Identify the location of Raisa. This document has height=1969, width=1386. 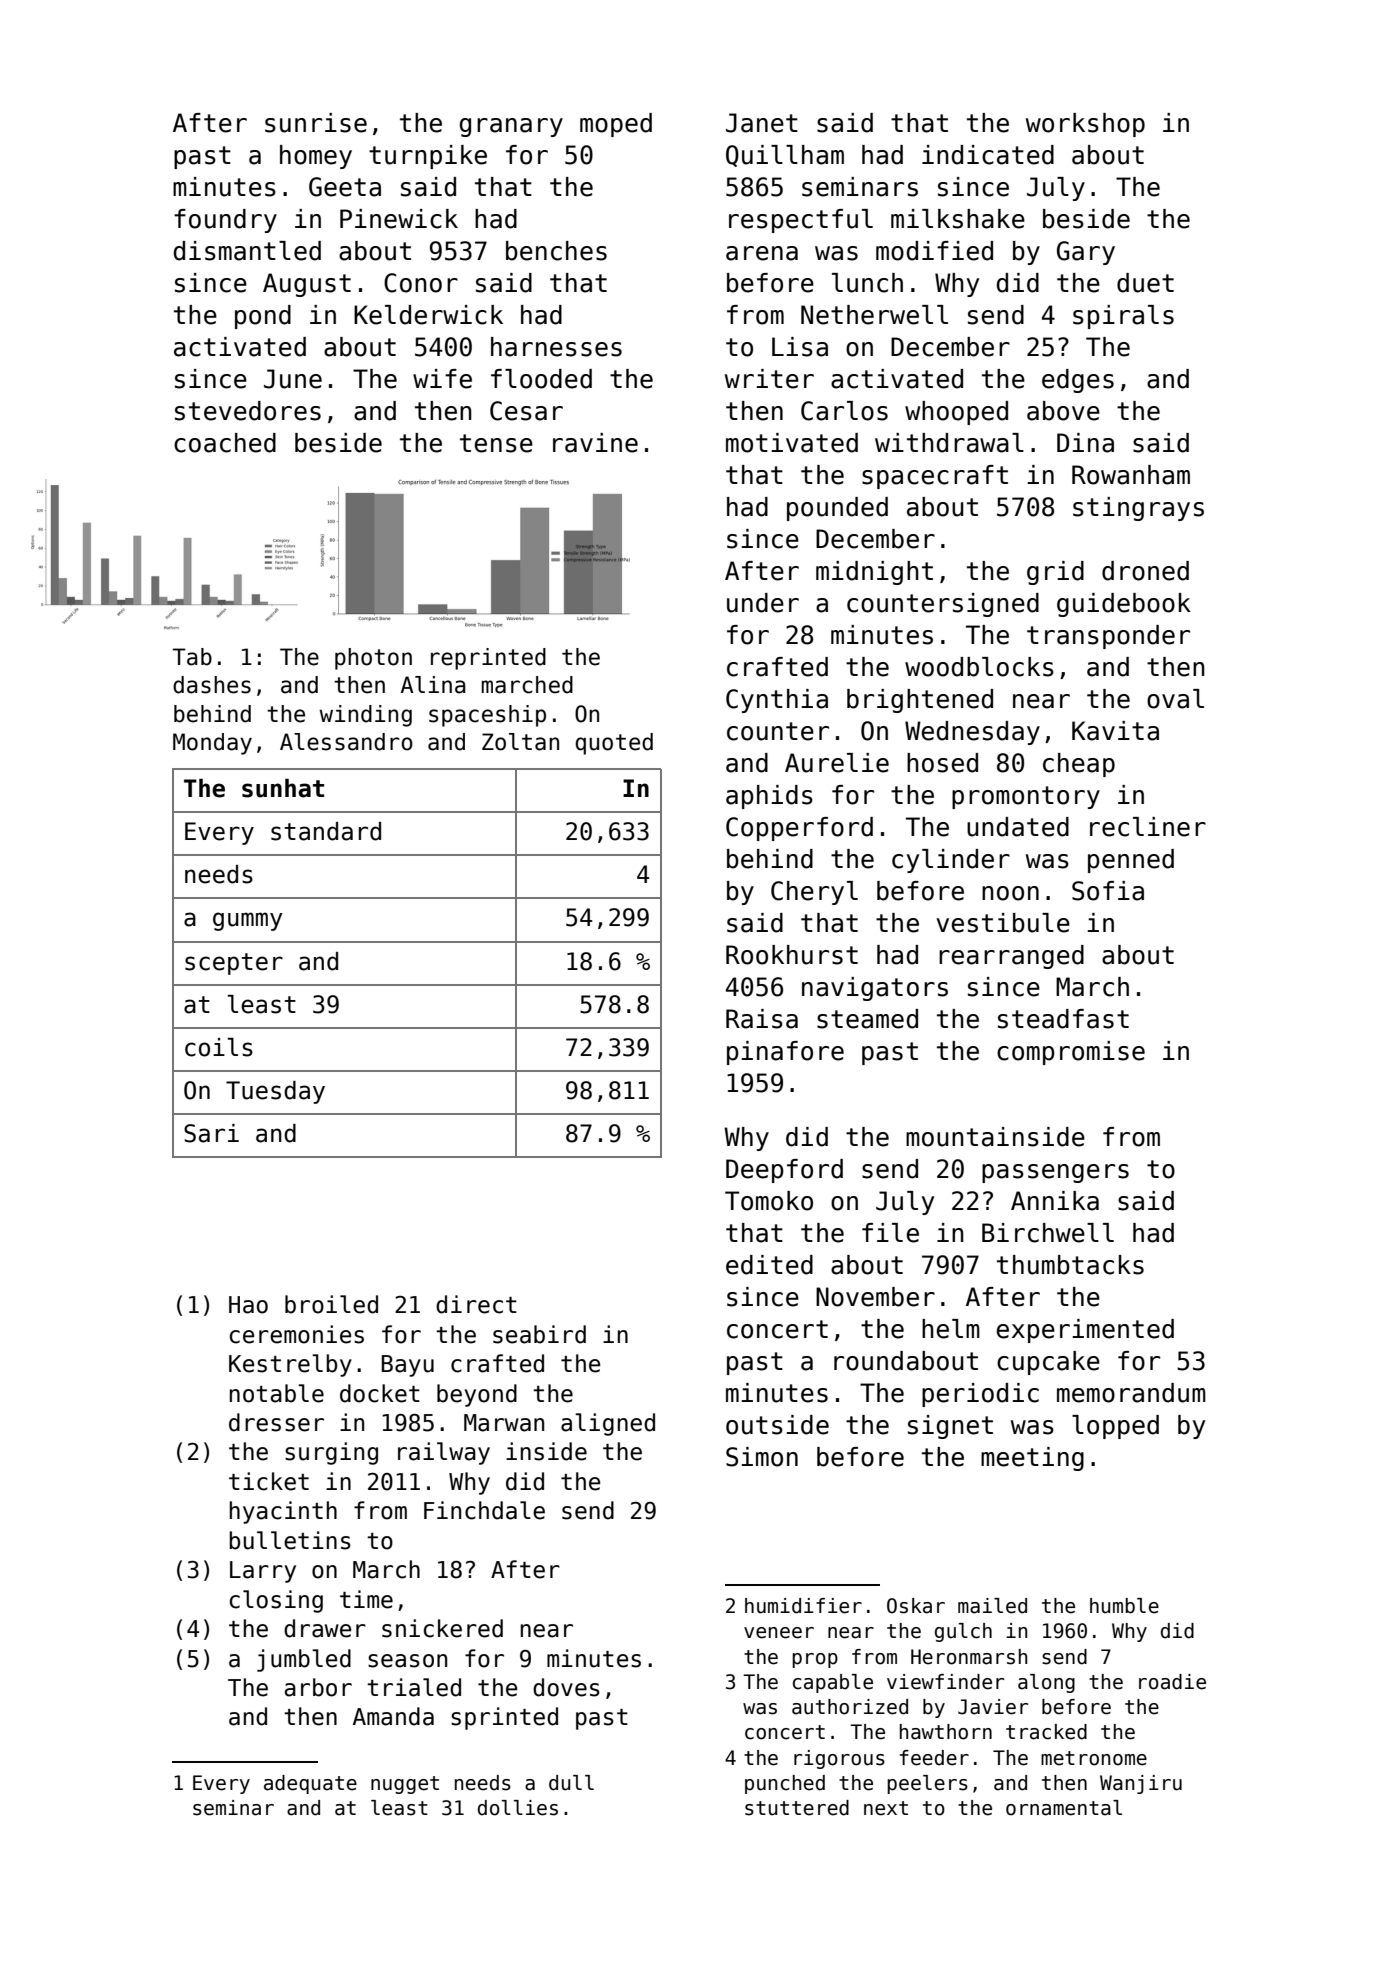
(762, 1019).
